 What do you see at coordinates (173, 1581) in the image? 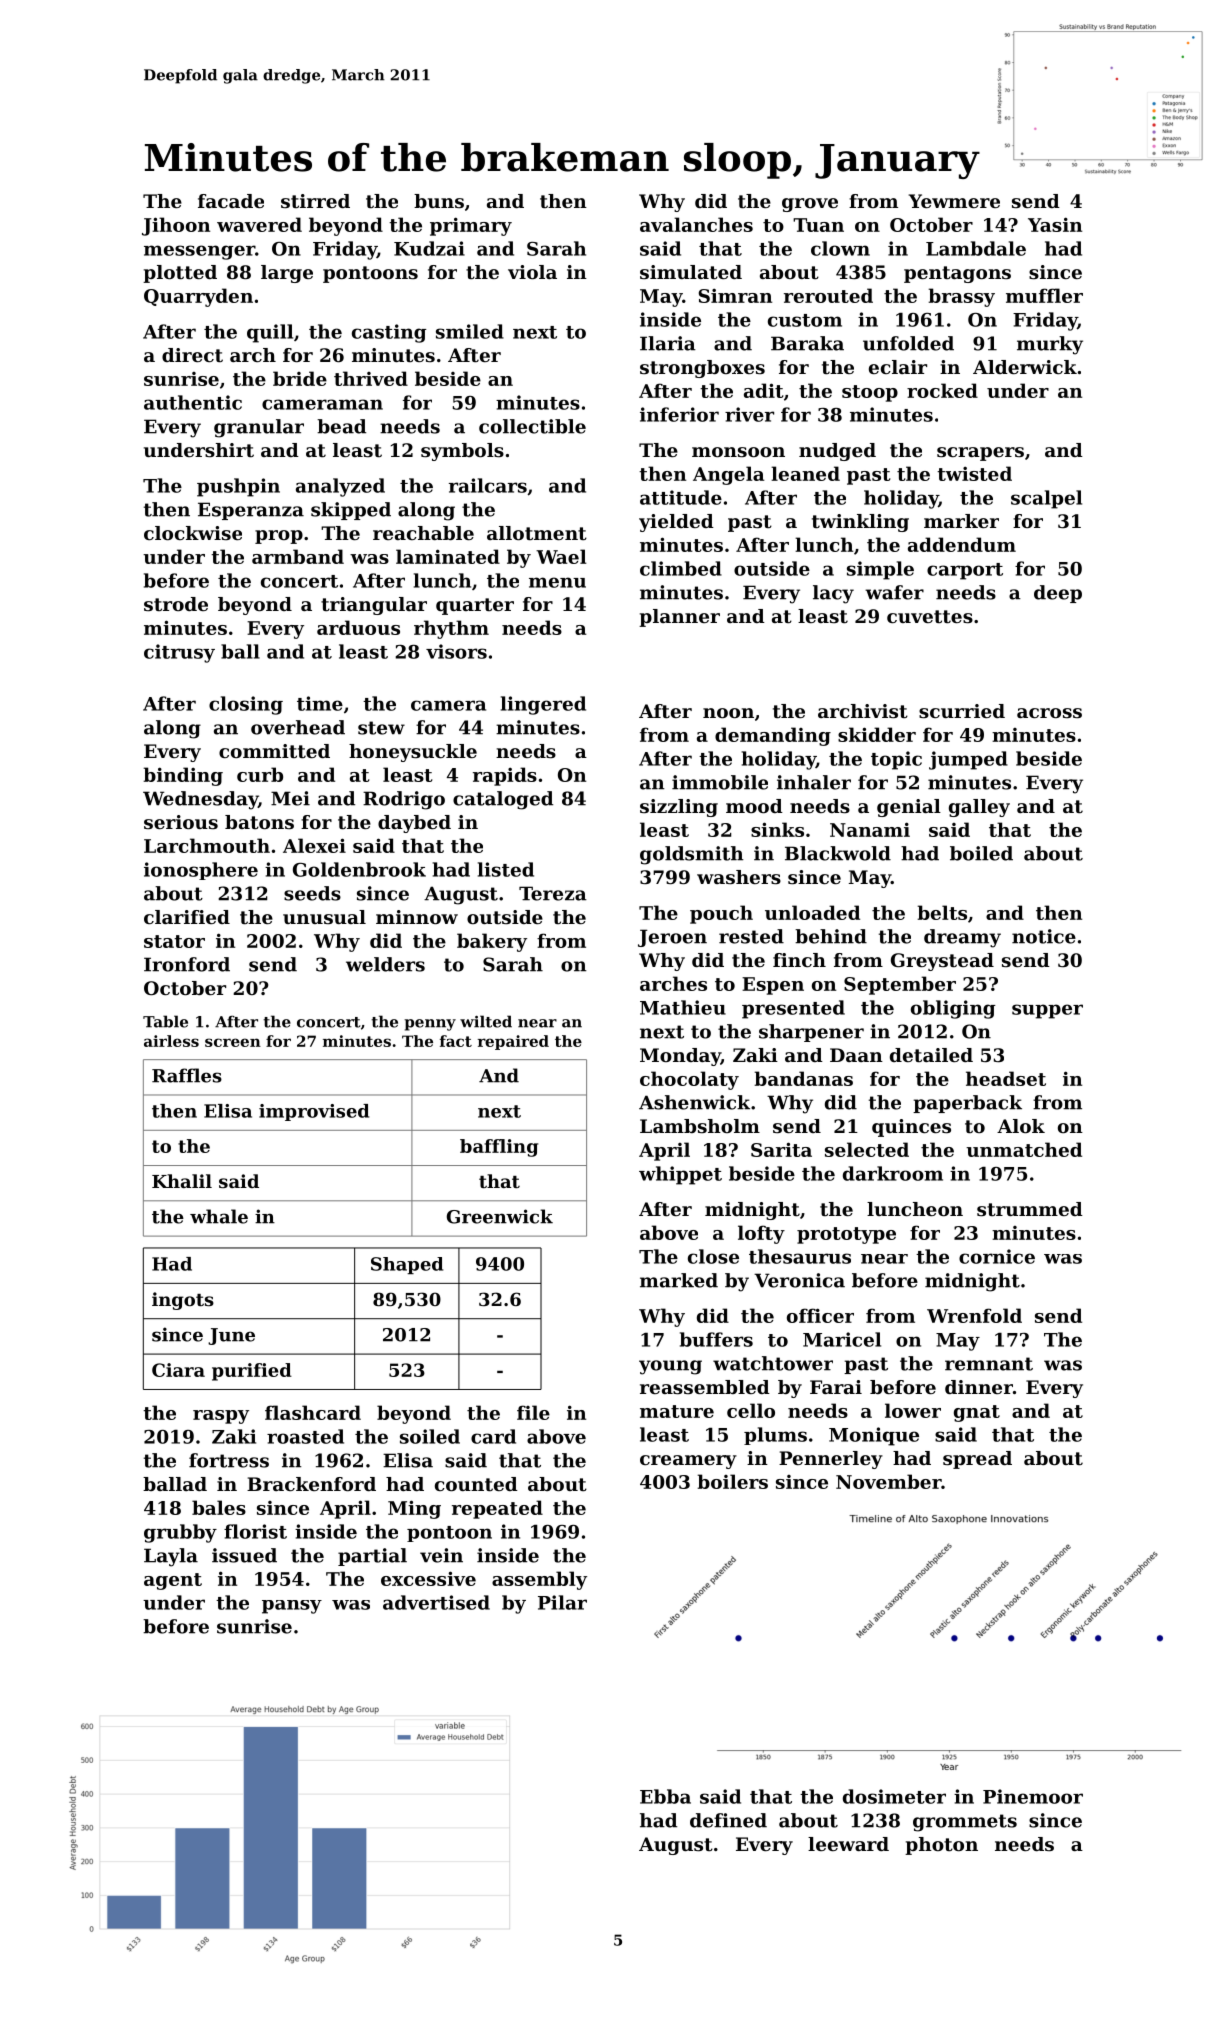
I see `agent` at bounding box center [173, 1581].
